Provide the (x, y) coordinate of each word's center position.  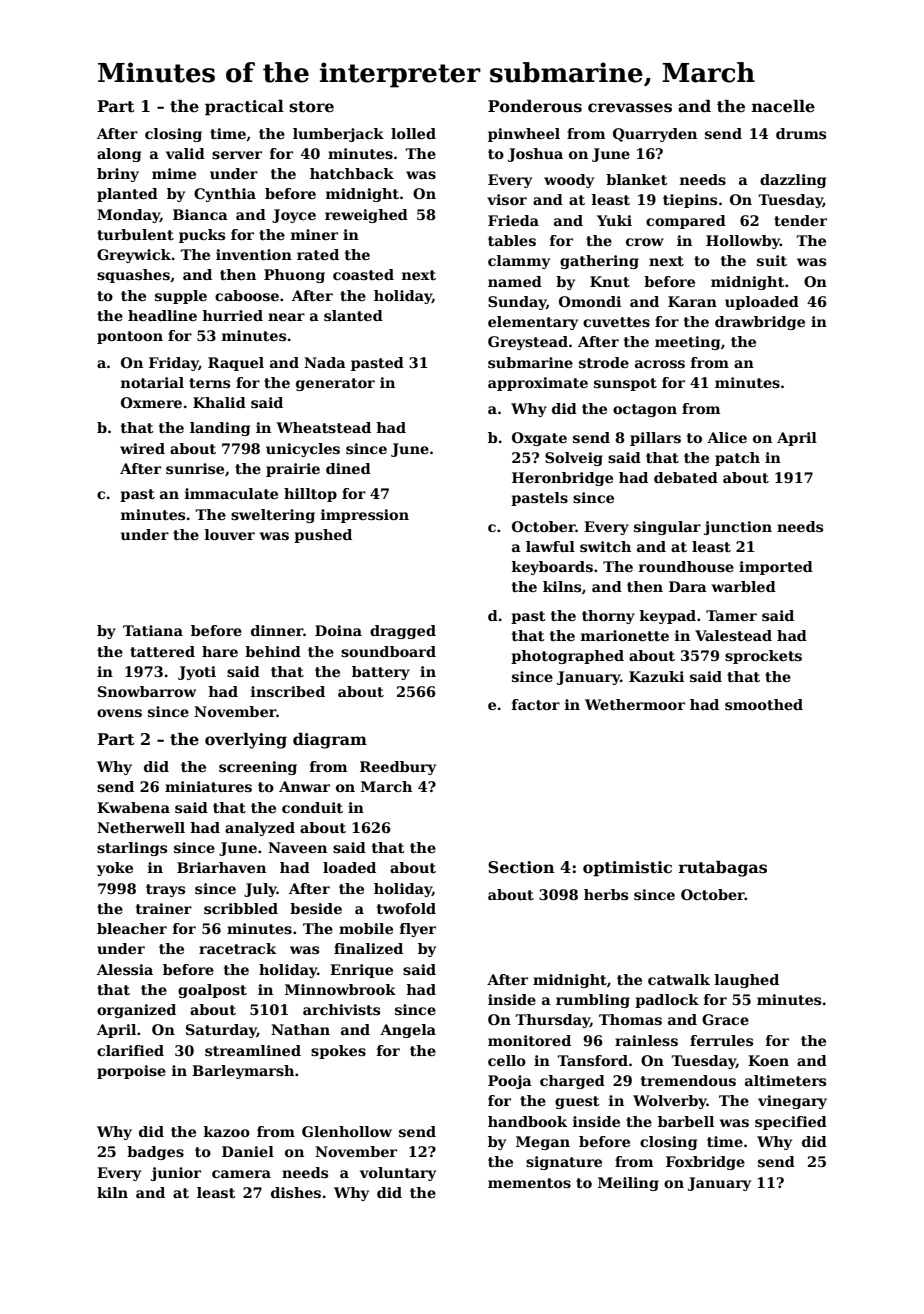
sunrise (195, 468)
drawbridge (760, 323)
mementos (529, 1183)
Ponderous (535, 106)
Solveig (574, 459)
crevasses (630, 108)
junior (176, 1174)
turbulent (135, 234)
